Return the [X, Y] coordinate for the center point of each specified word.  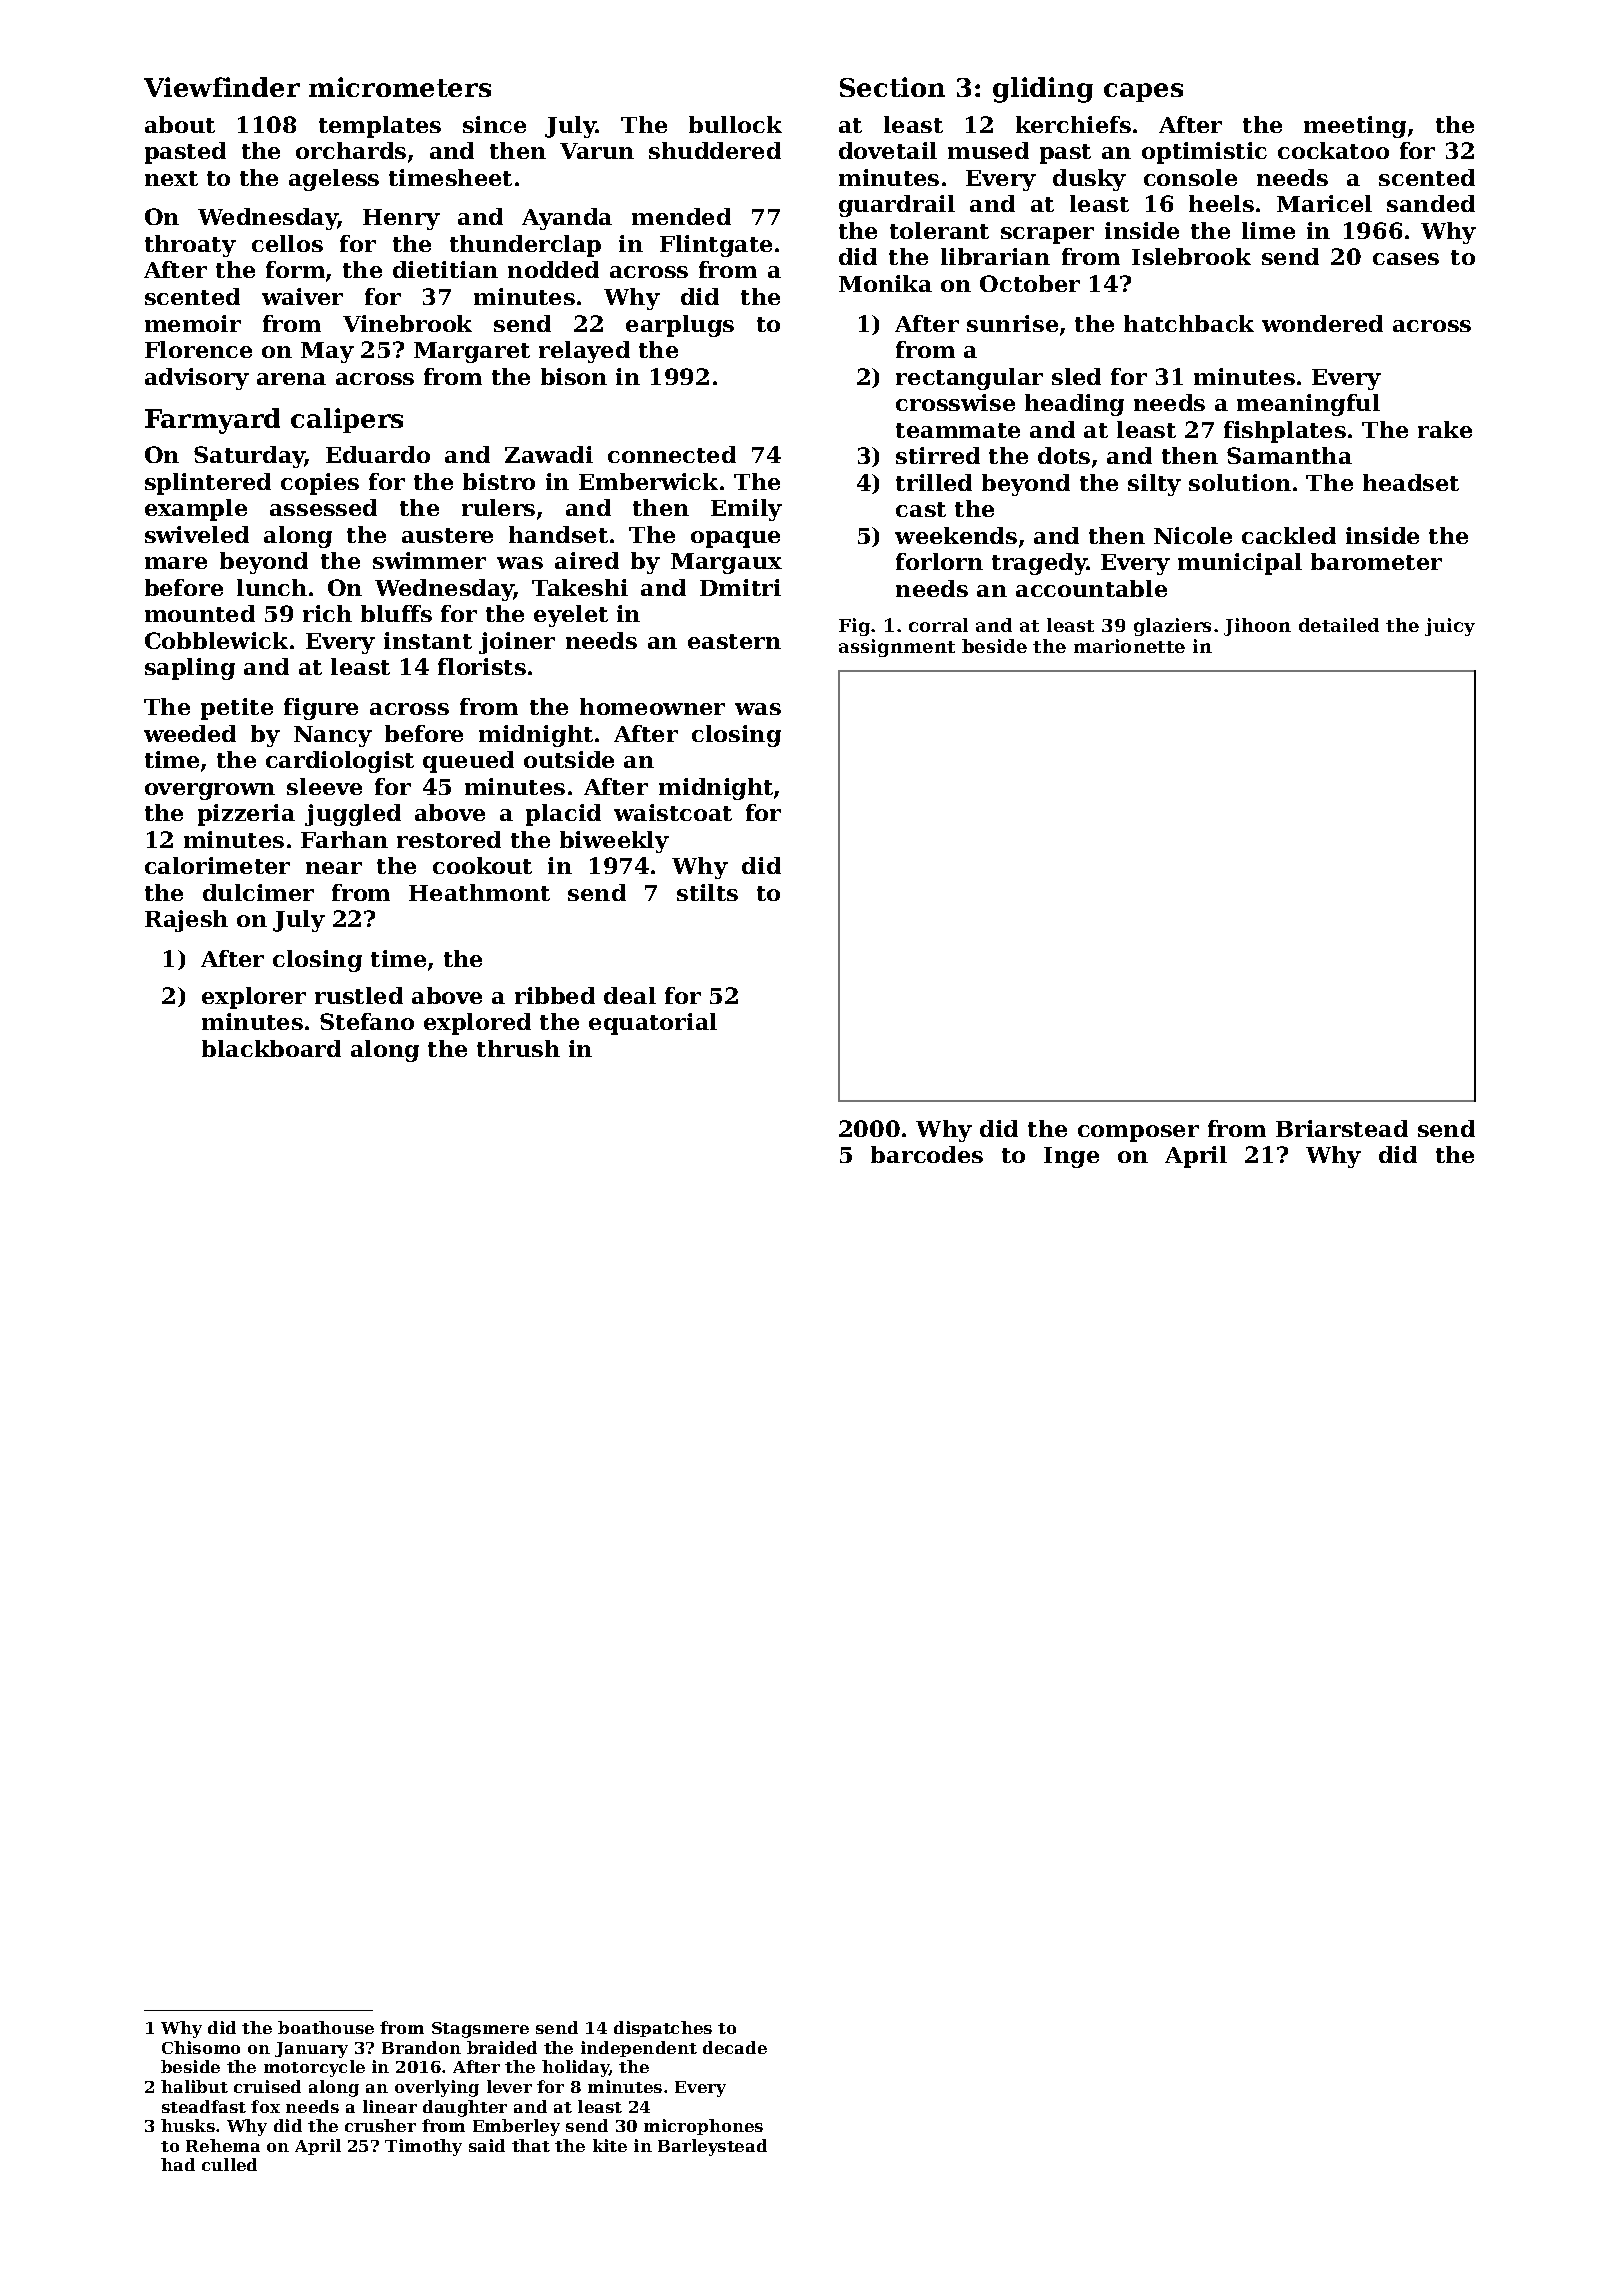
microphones [703, 2127]
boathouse [326, 2027]
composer [1138, 1133]
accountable [1091, 588]
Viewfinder [222, 87]
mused [988, 150]
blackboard [271, 1048]
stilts [707, 892]
